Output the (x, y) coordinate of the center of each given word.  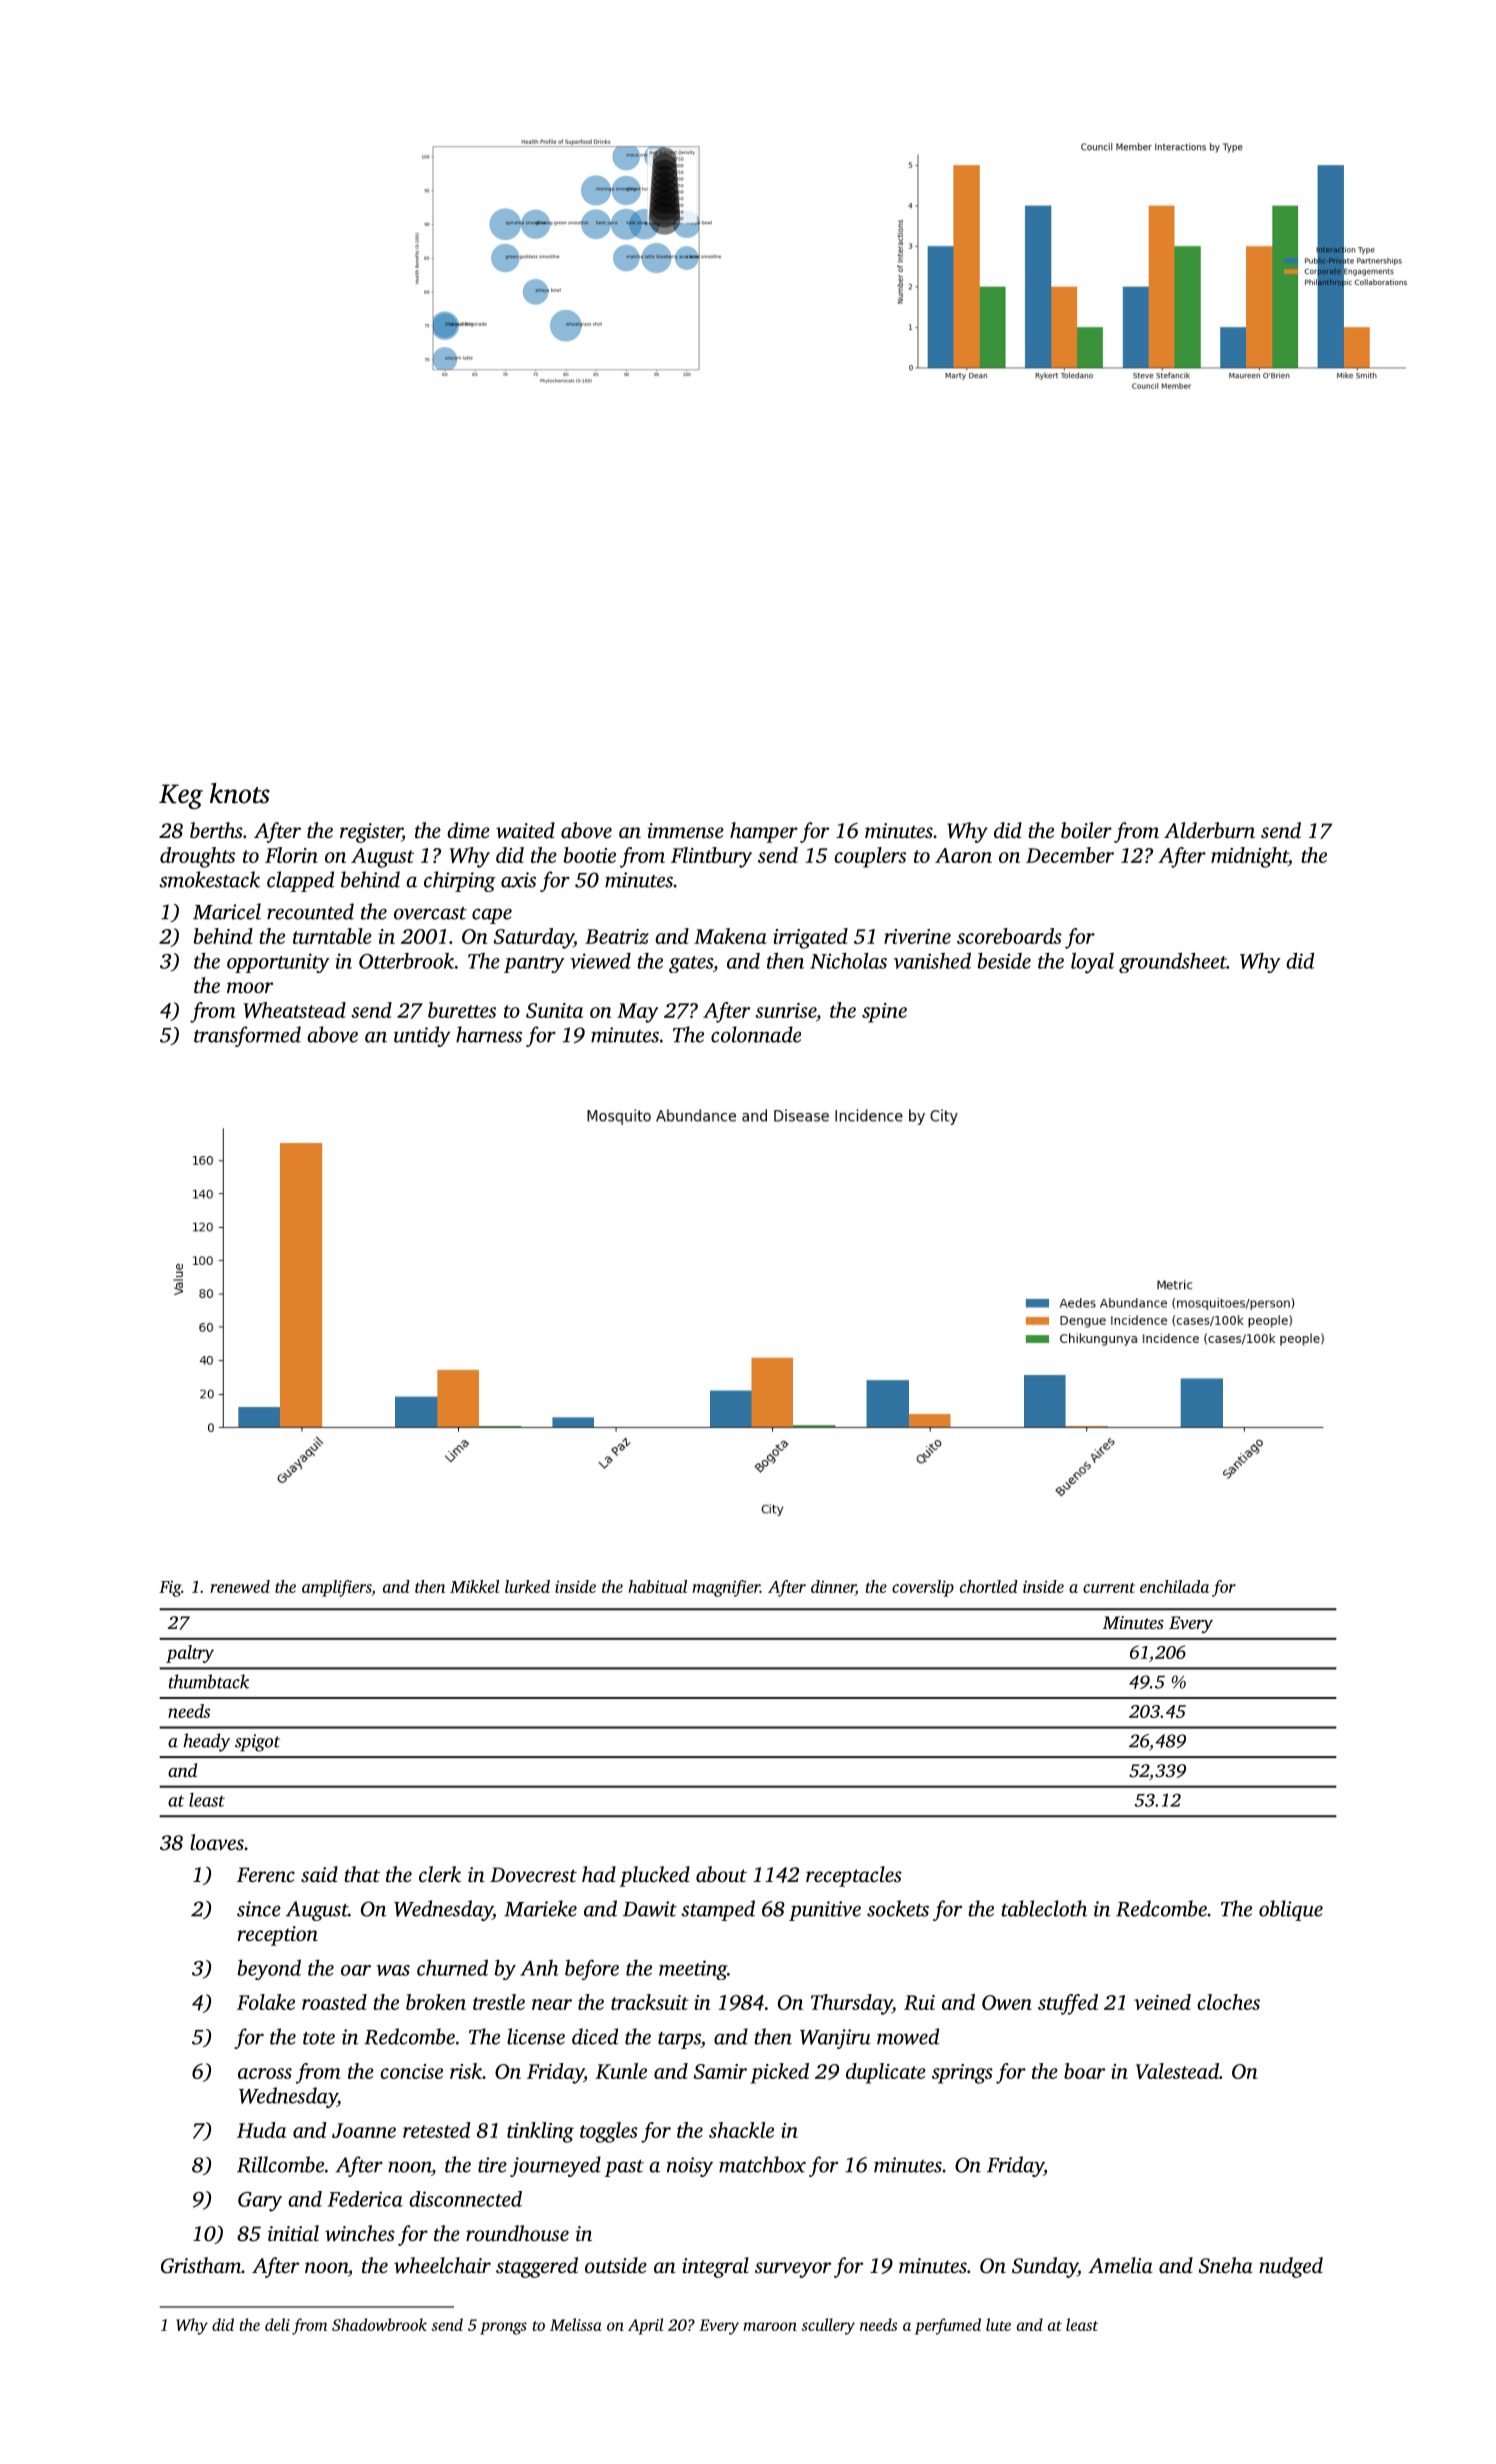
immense (685, 830)
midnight (1249, 857)
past (624, 2168)
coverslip (923, 1588)
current (1109, 1588)
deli (277, 2324)
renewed (240, 1586)
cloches (1228, 2002)
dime (468, 830)
